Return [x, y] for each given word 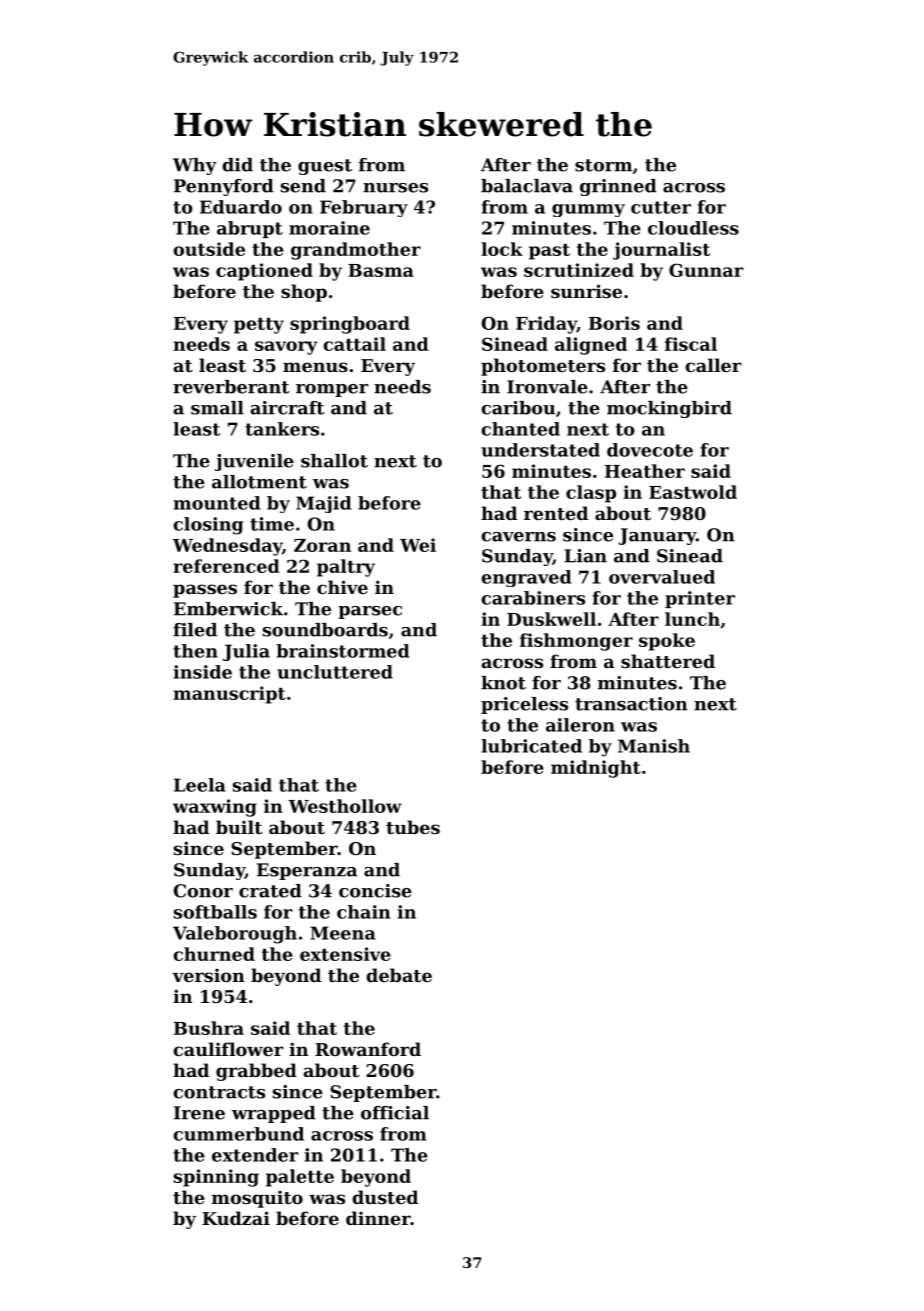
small [217, 408]
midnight [596, 769]
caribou [518, 408]
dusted [385, 1197]
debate [399, 975]
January [657, 536]
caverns [518, 537]
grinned [618, 187]
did [237, 165]
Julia [246, 652]
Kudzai [236, 1218]
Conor [203, 891]
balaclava [527, 186]
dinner [378, 1218]
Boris [614, 323]
